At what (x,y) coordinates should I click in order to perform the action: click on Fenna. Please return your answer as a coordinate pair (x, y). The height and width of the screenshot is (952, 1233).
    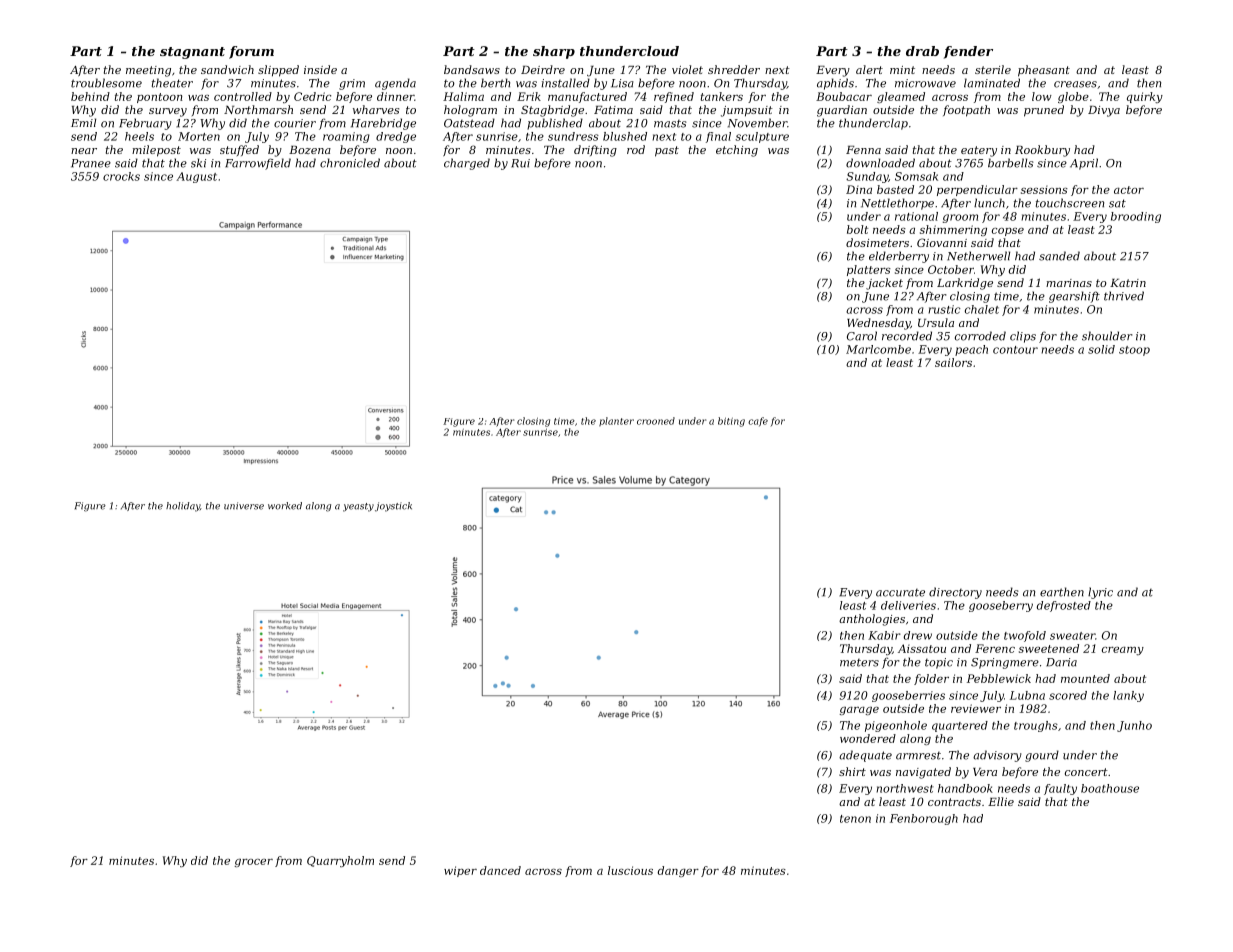
    Looking at the image, I should click on (863, 150).
